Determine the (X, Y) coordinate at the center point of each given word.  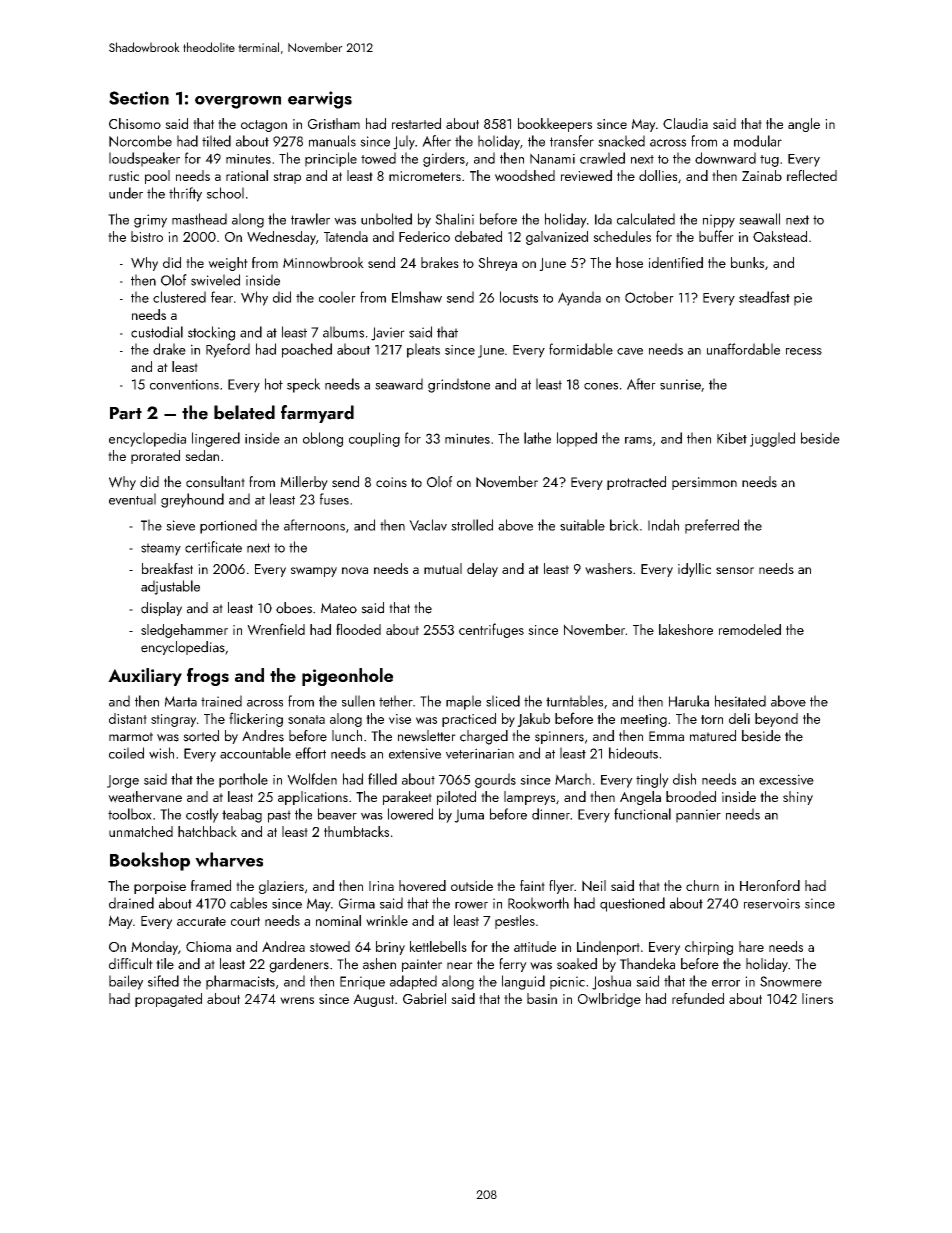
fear (222, 297)
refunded (698, 998)
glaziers (281, 887)
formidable (581, 349)
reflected (812, 175)
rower (471, 905)
